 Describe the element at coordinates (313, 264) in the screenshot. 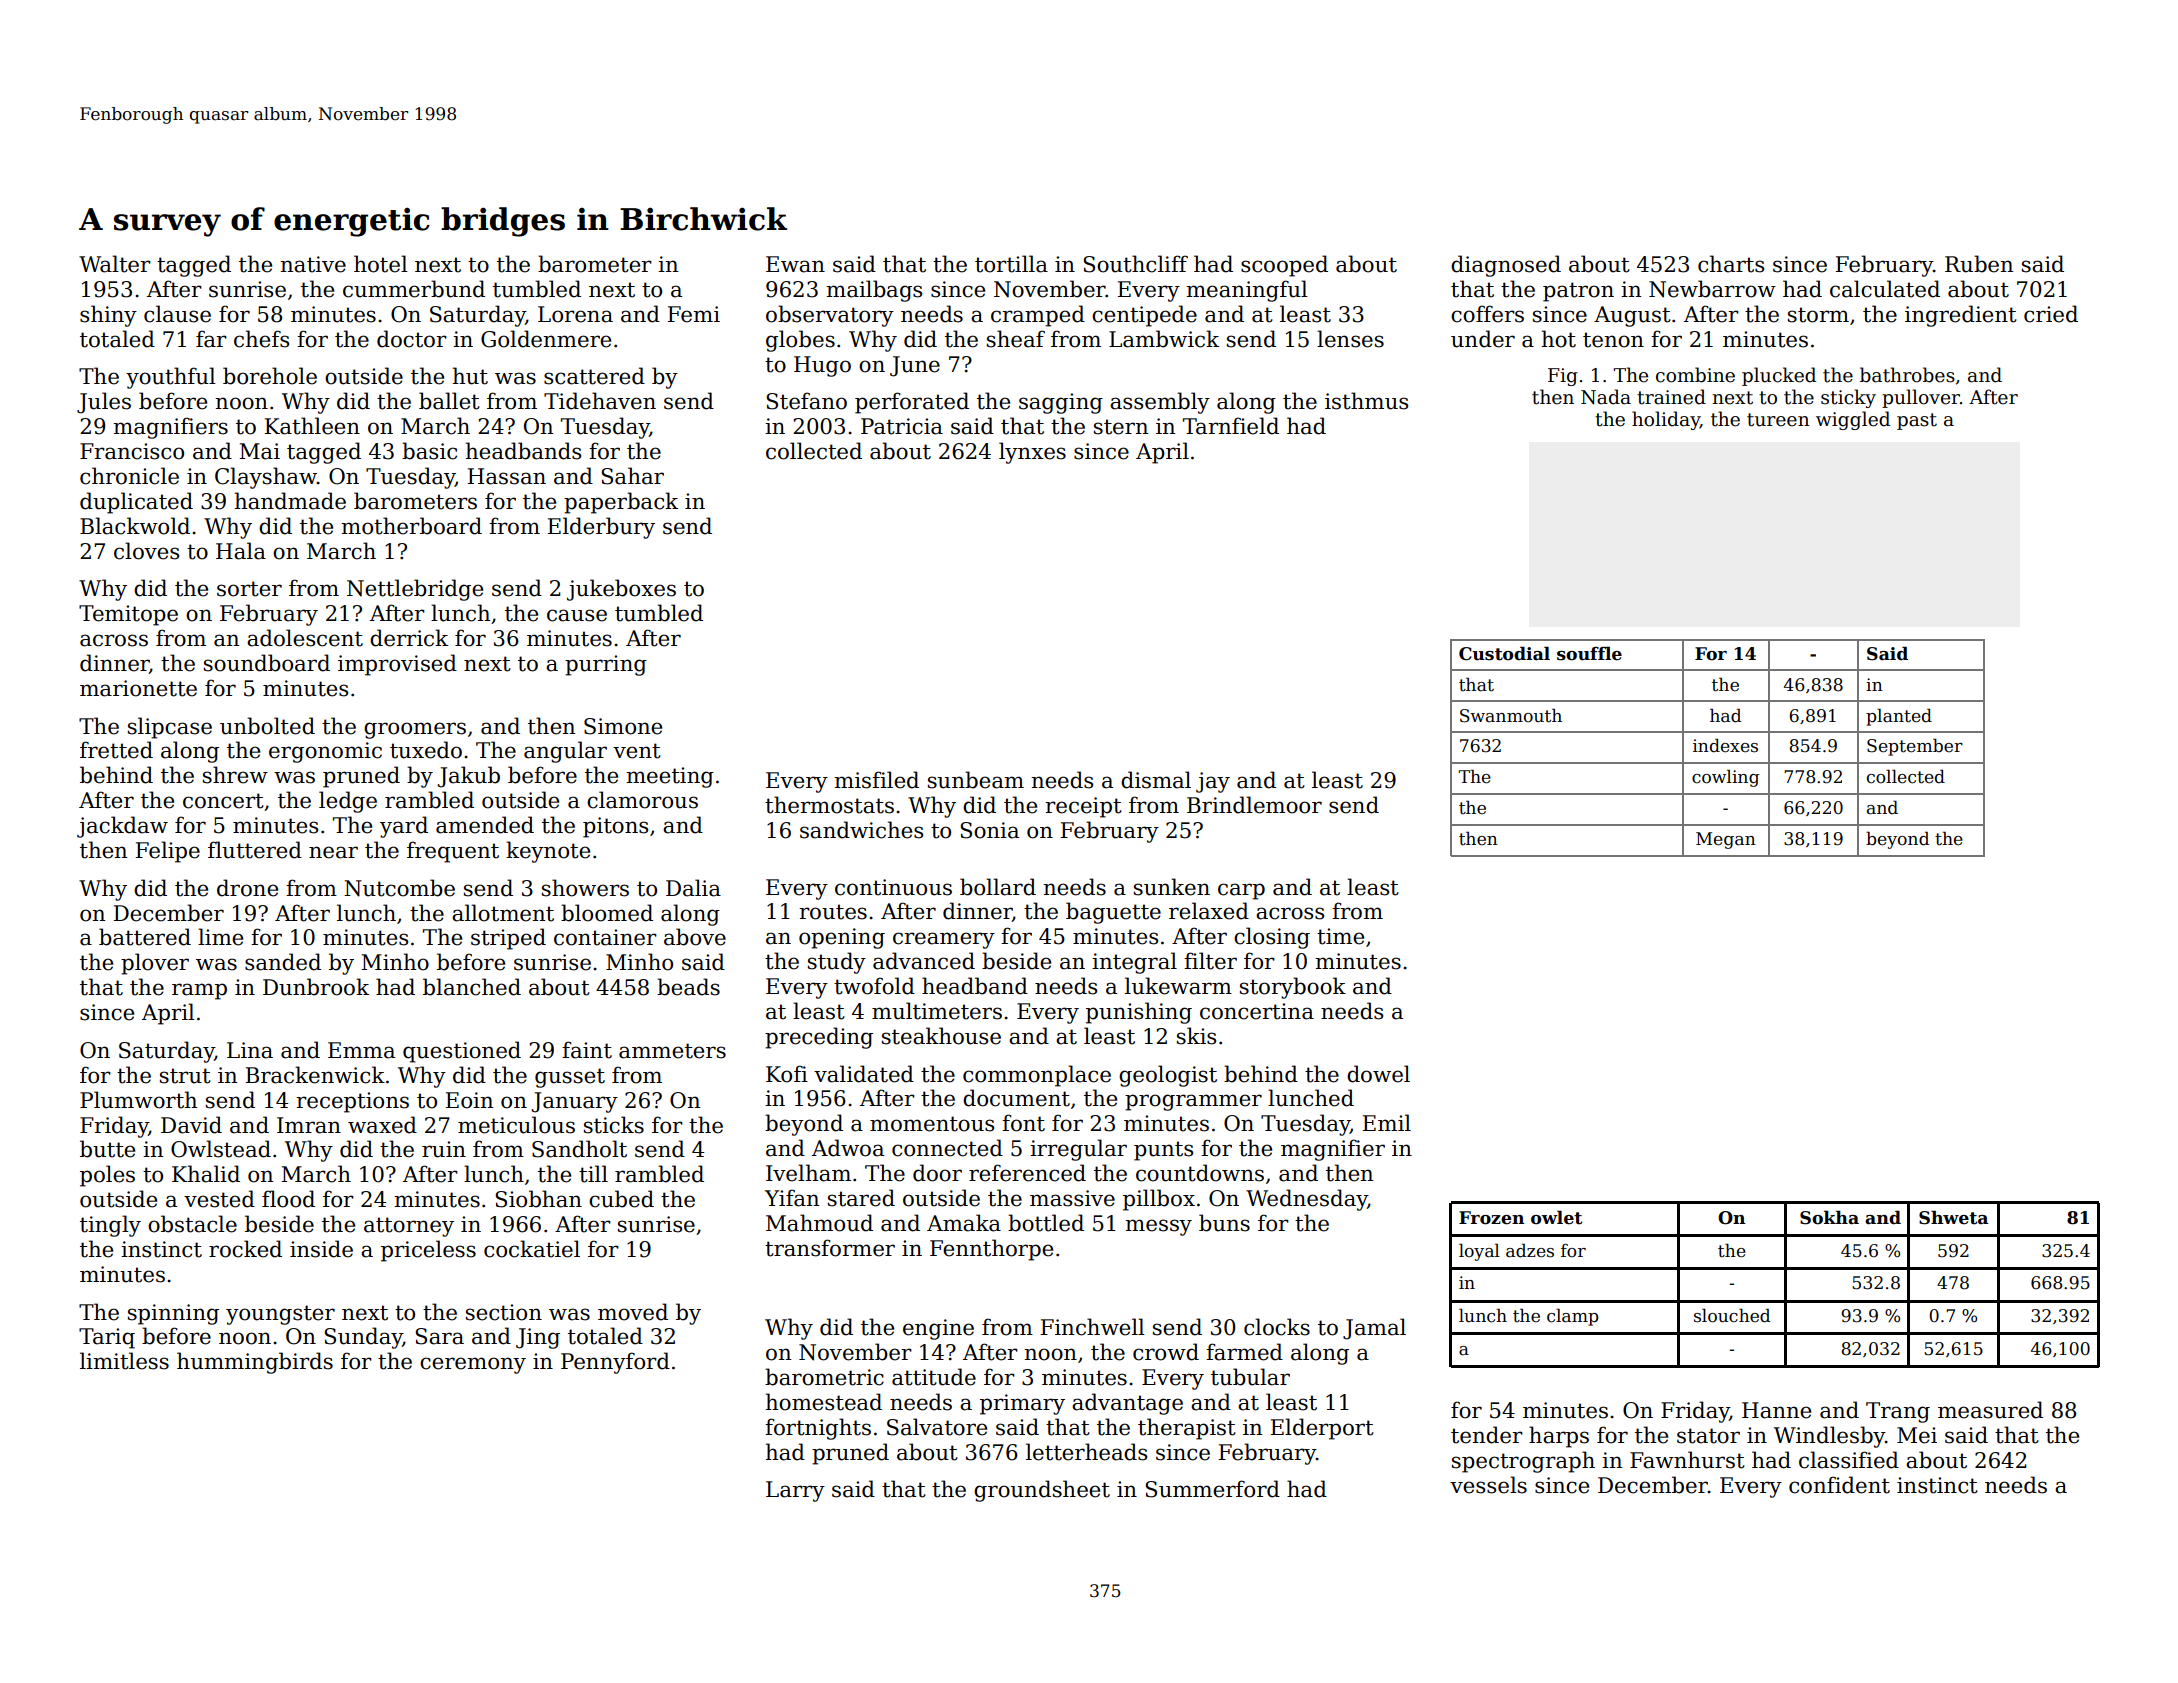

I see `native` at that location.
